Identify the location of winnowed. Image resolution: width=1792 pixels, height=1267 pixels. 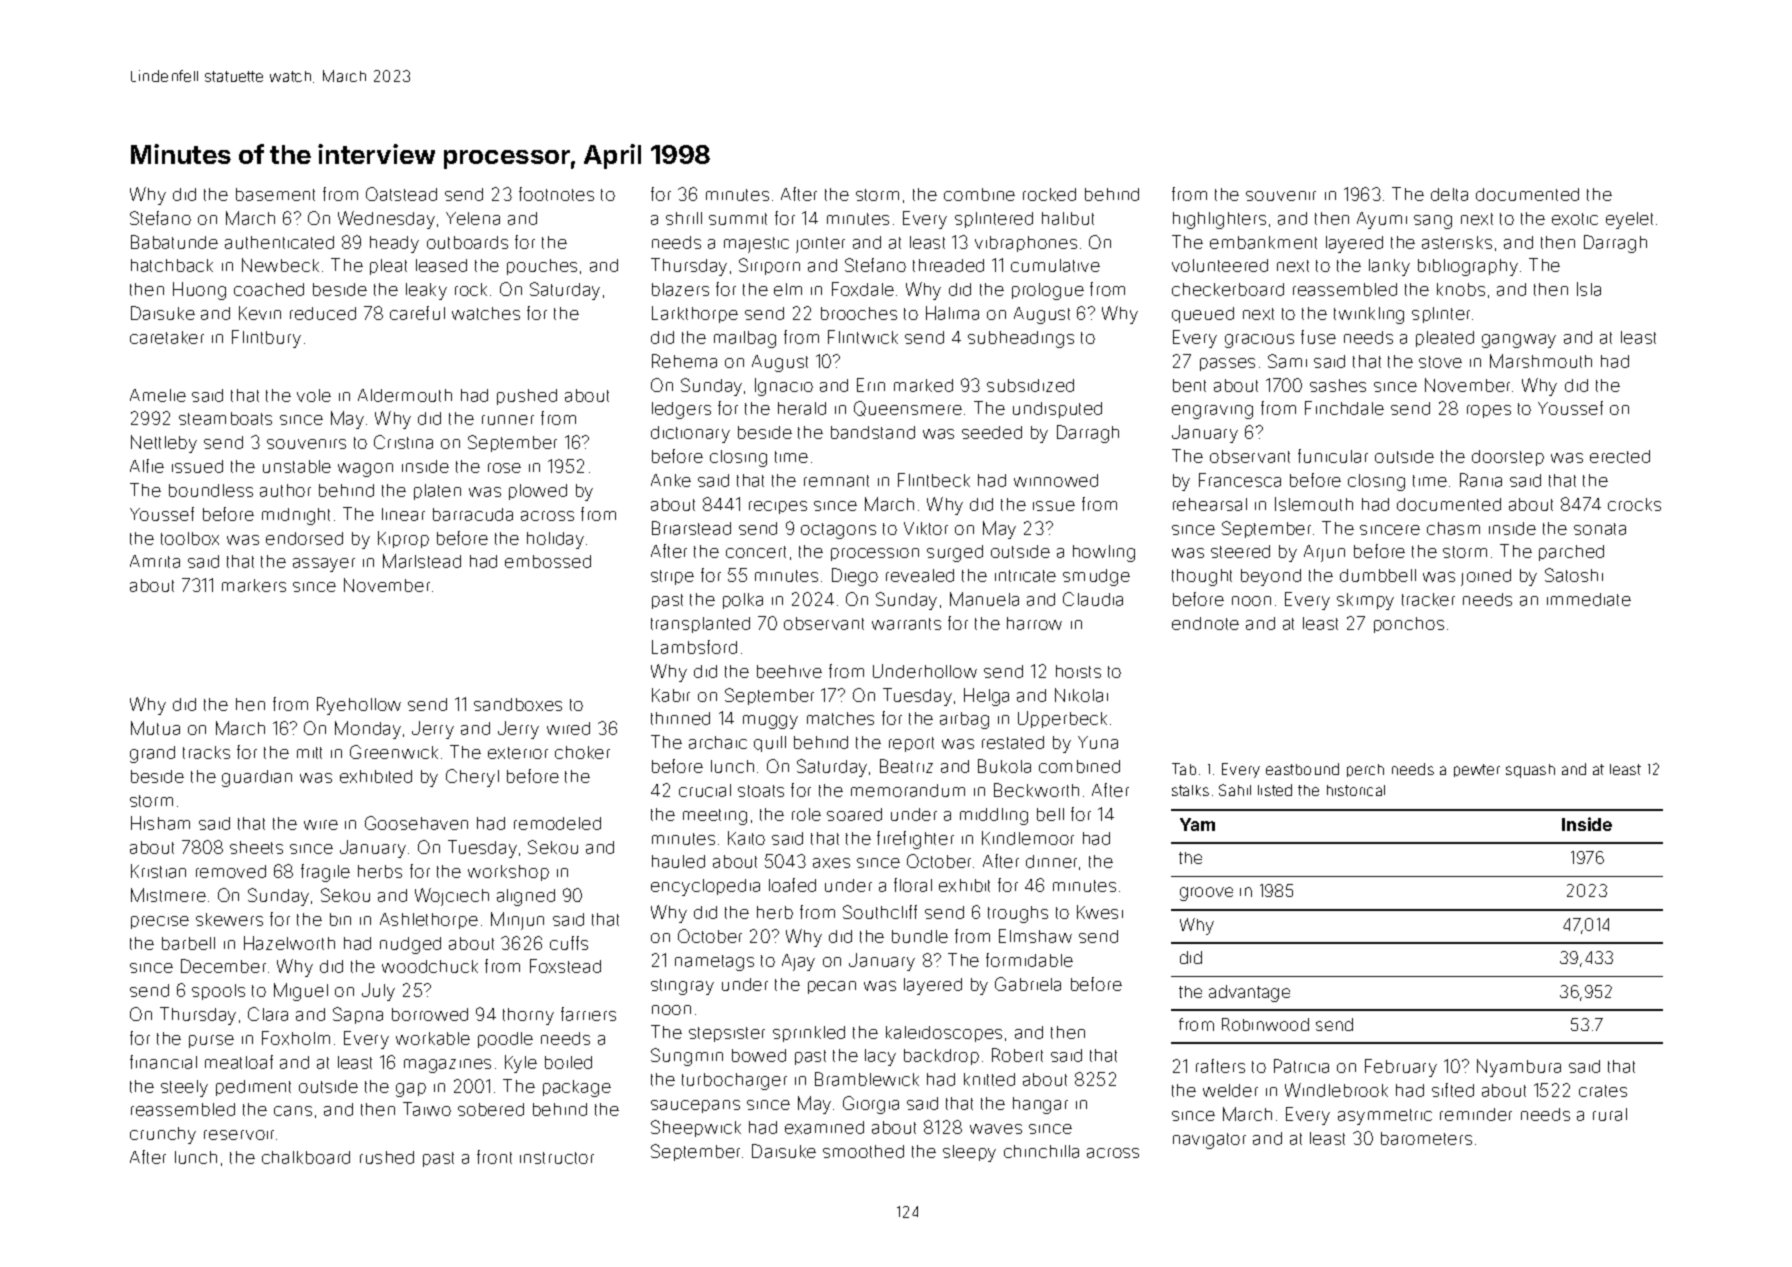
(1056, 480).
